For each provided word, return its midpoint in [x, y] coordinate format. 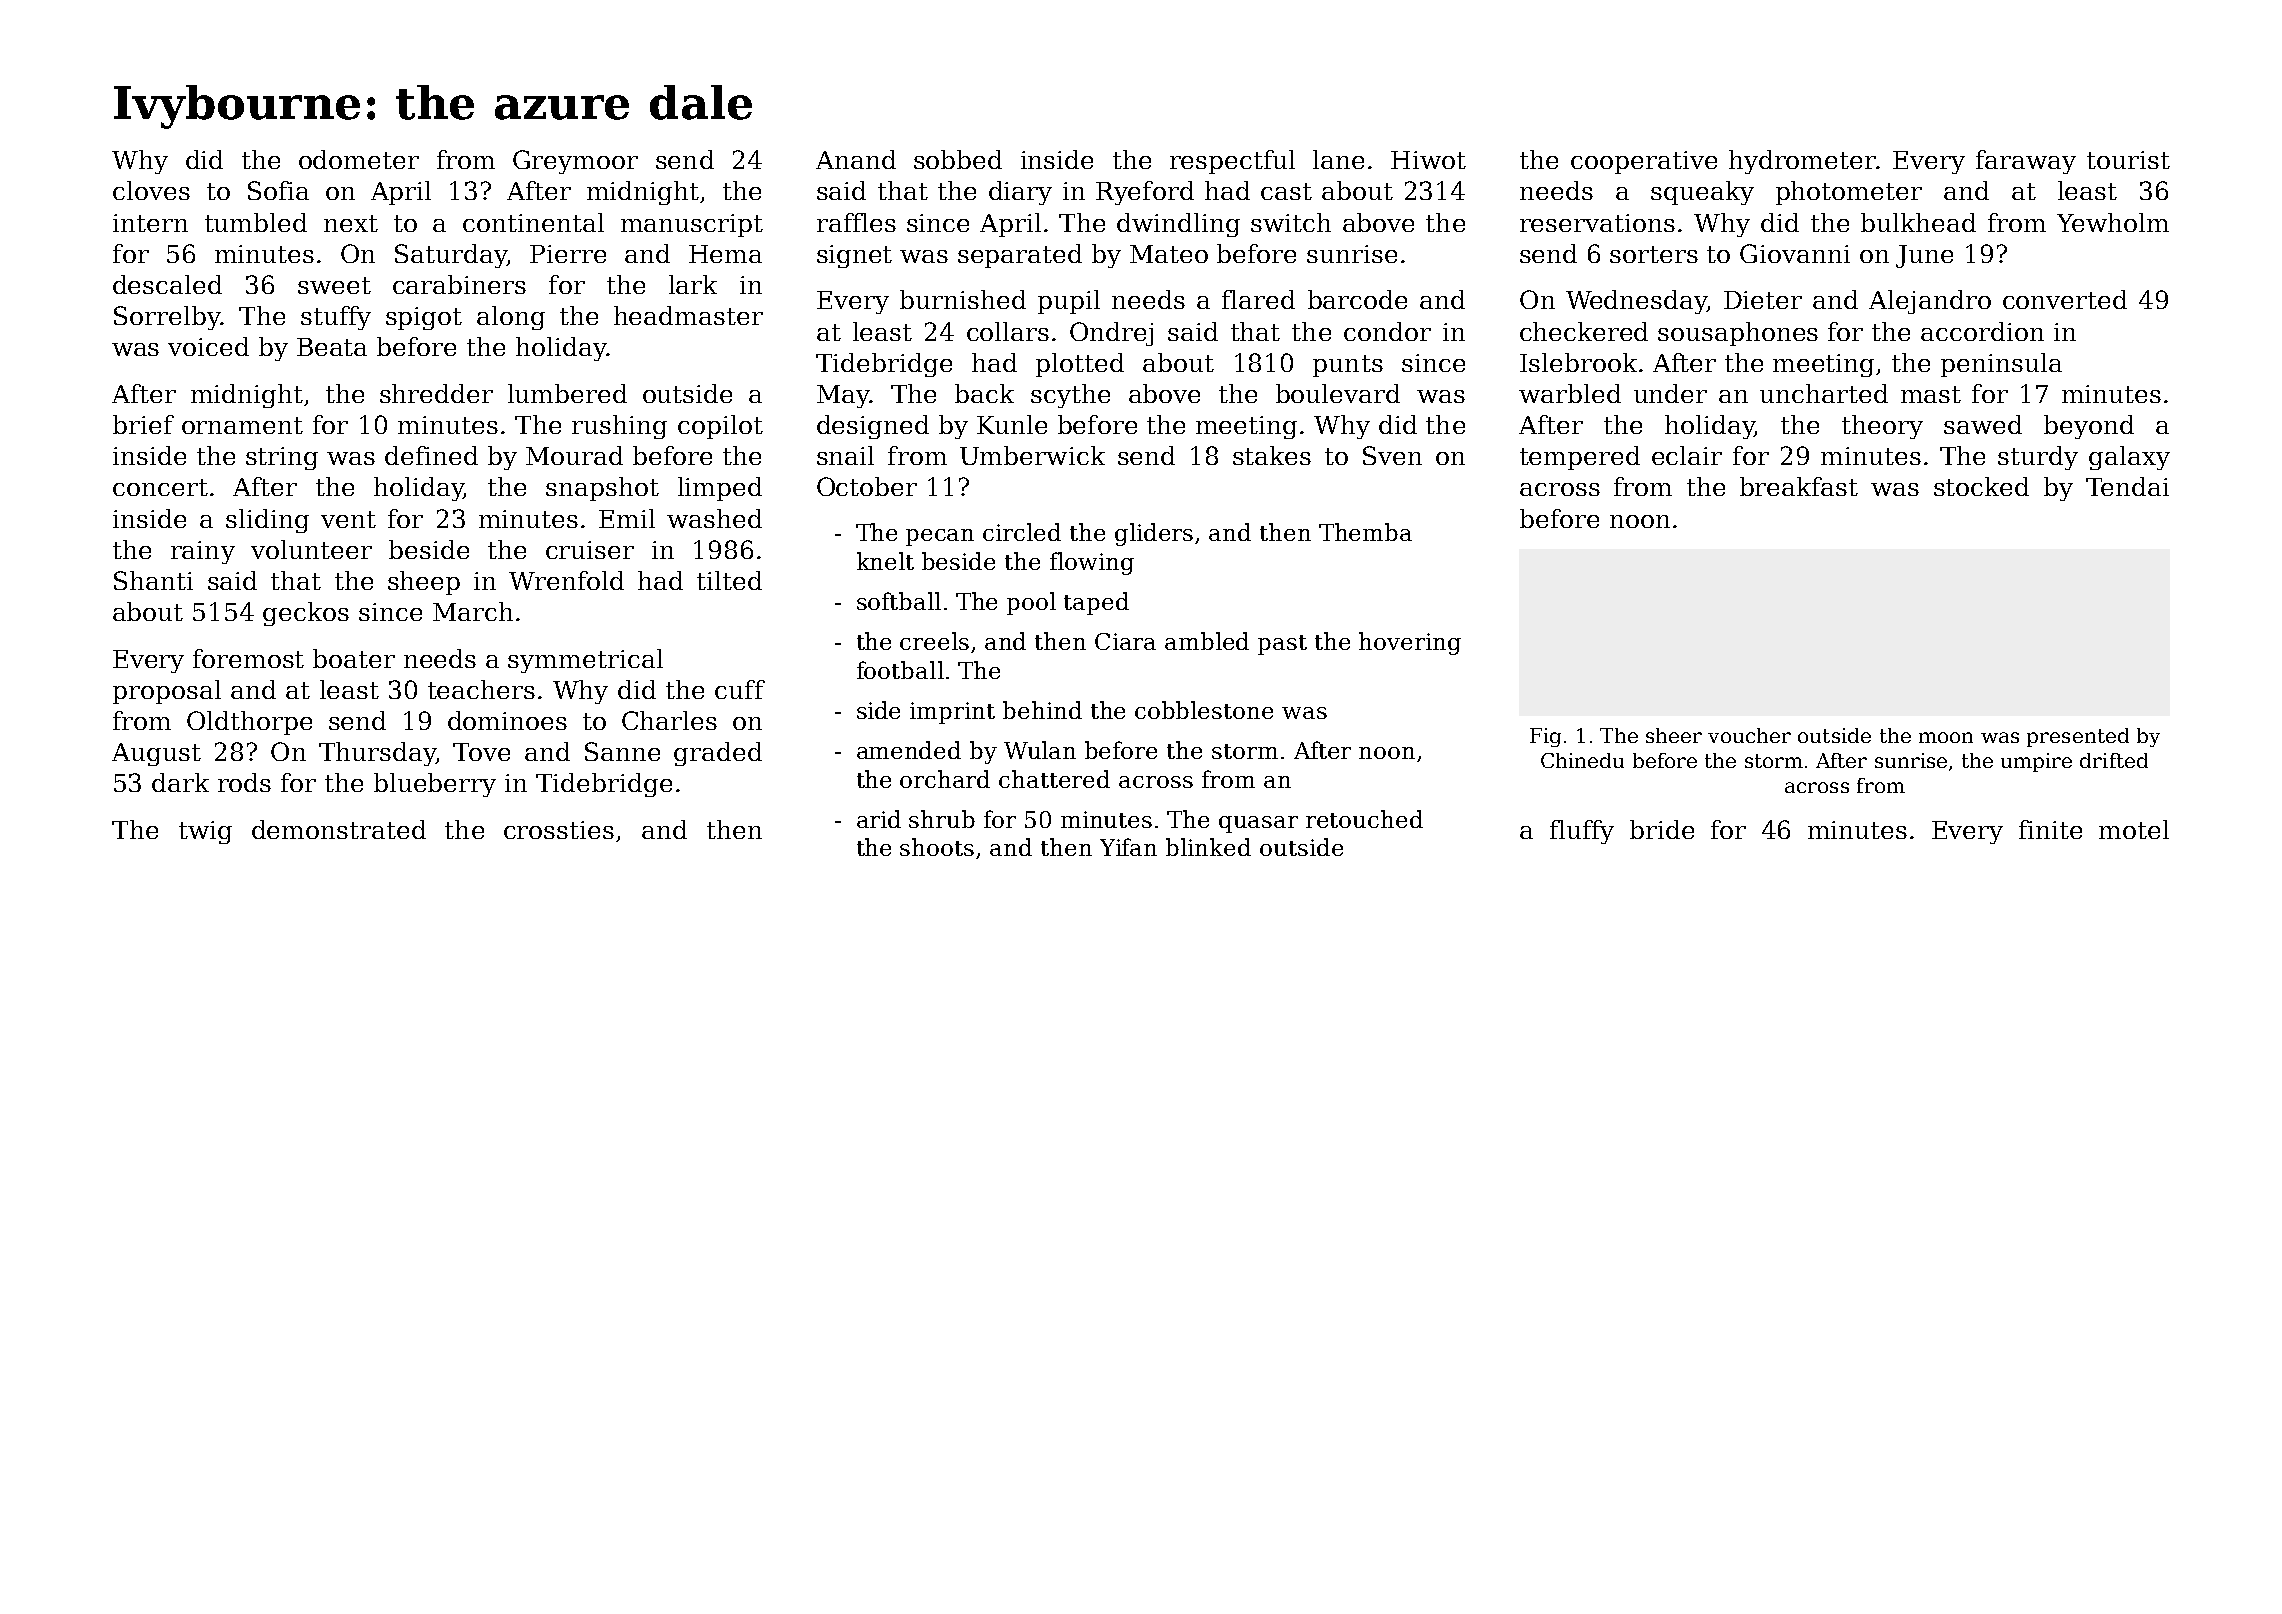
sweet [334, 285]
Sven [1392, 455]
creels [934, 641]
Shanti [153, 580]
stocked [1981, 486]
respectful [1232, 162]
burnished [963, 299]
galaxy [2129, 458]
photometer [1849, 193]
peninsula [2001, 365]
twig [205, 832]
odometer [359, 159]
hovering [1410, 643]
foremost [248, 658]
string [282, 458]
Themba [1365, 532]
